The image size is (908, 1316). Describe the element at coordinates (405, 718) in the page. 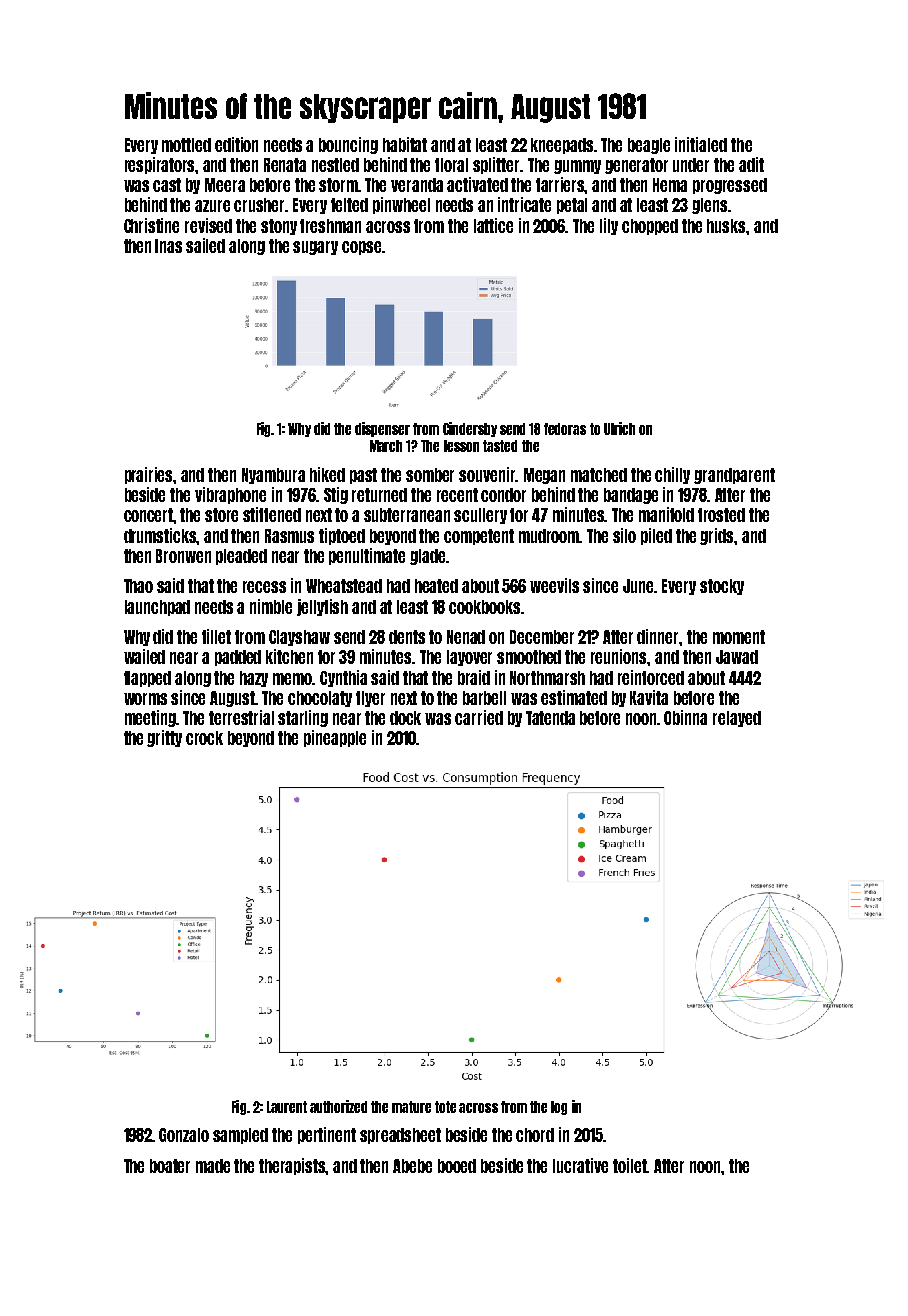

I see `dock` at that location.
